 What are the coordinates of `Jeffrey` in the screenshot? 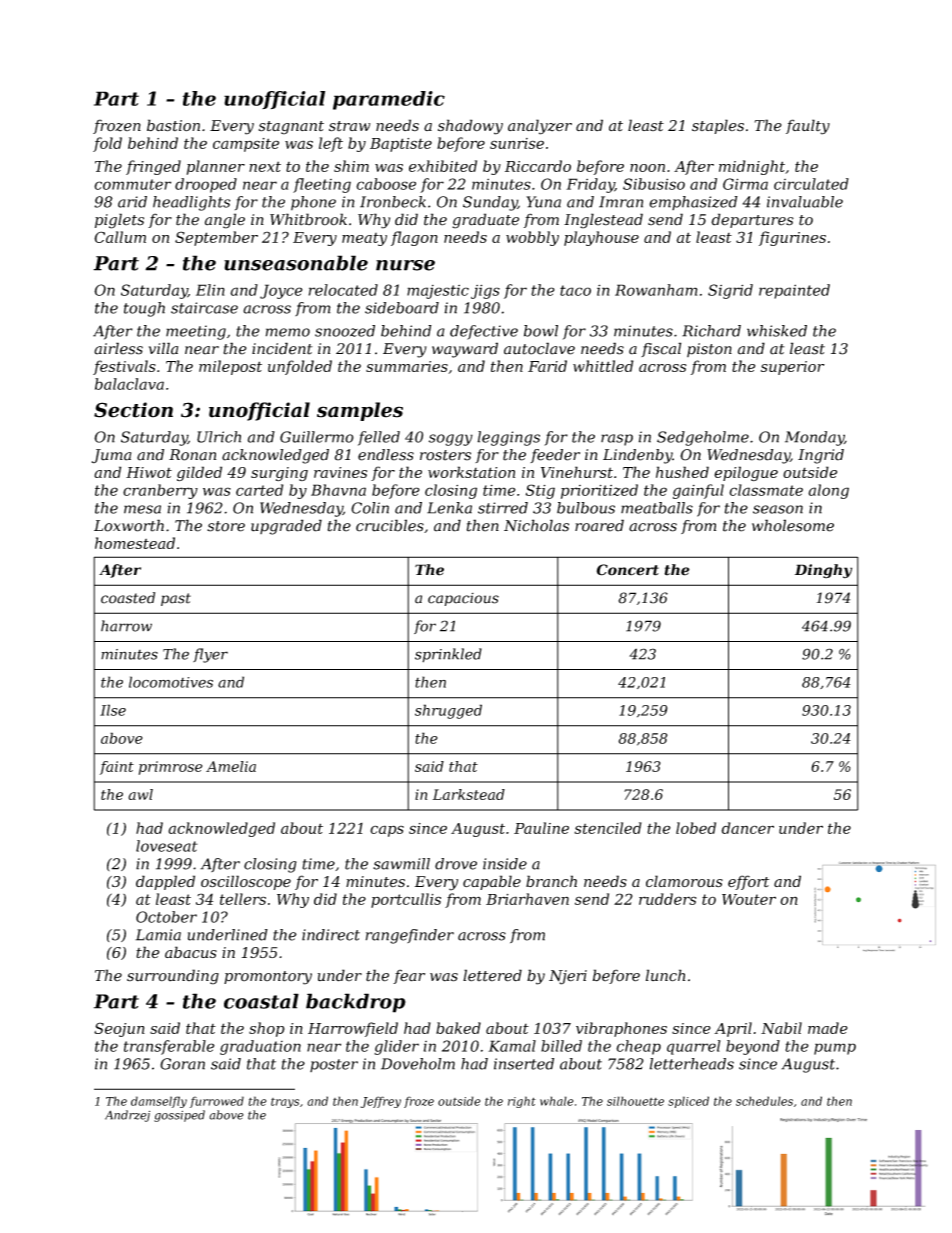 It's located at (380, 1102).
